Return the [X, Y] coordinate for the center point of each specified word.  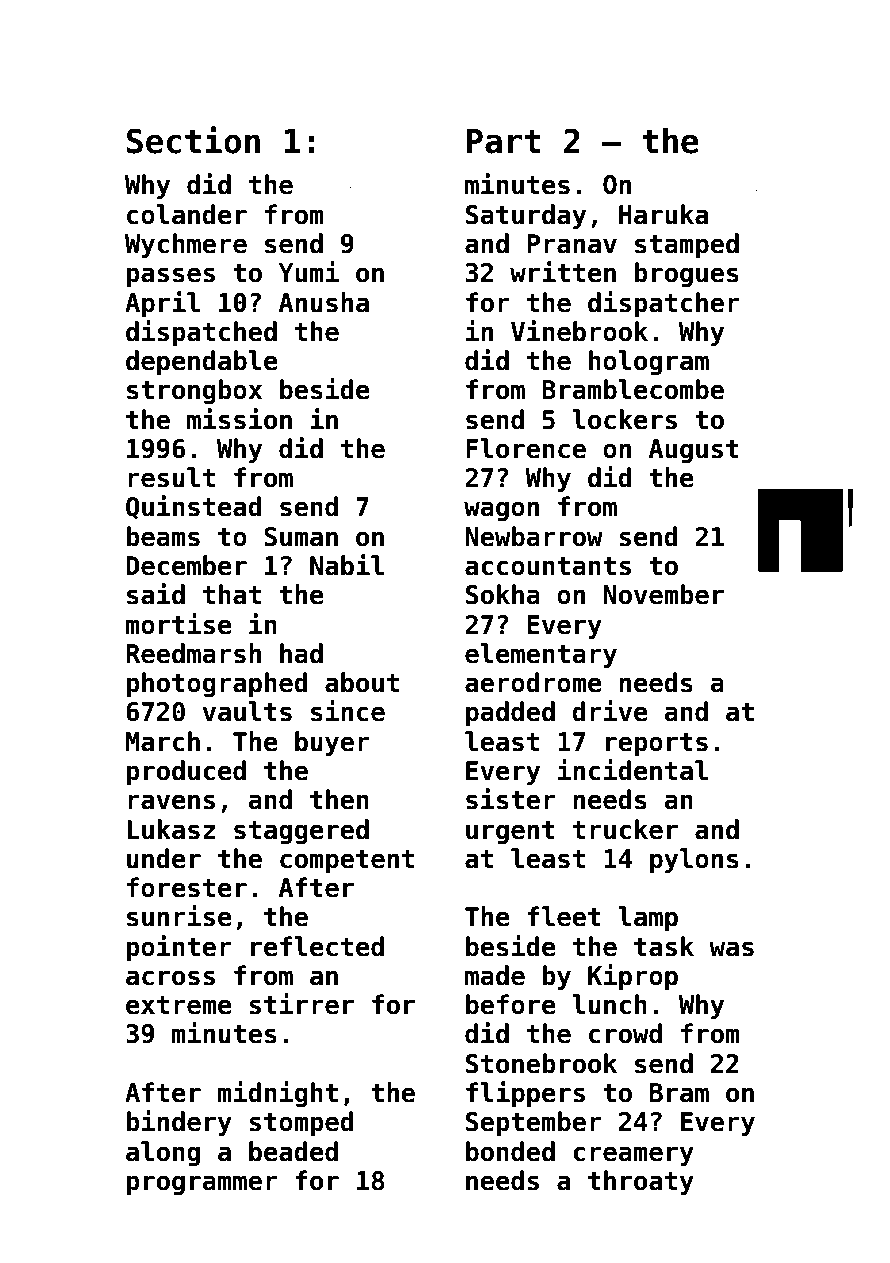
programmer [202, 1185]
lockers [624, 419]
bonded [510, 1151]
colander [187, 214]
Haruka [663, 214]
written [563, 272]
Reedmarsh [193, 653]
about [362, 682]
